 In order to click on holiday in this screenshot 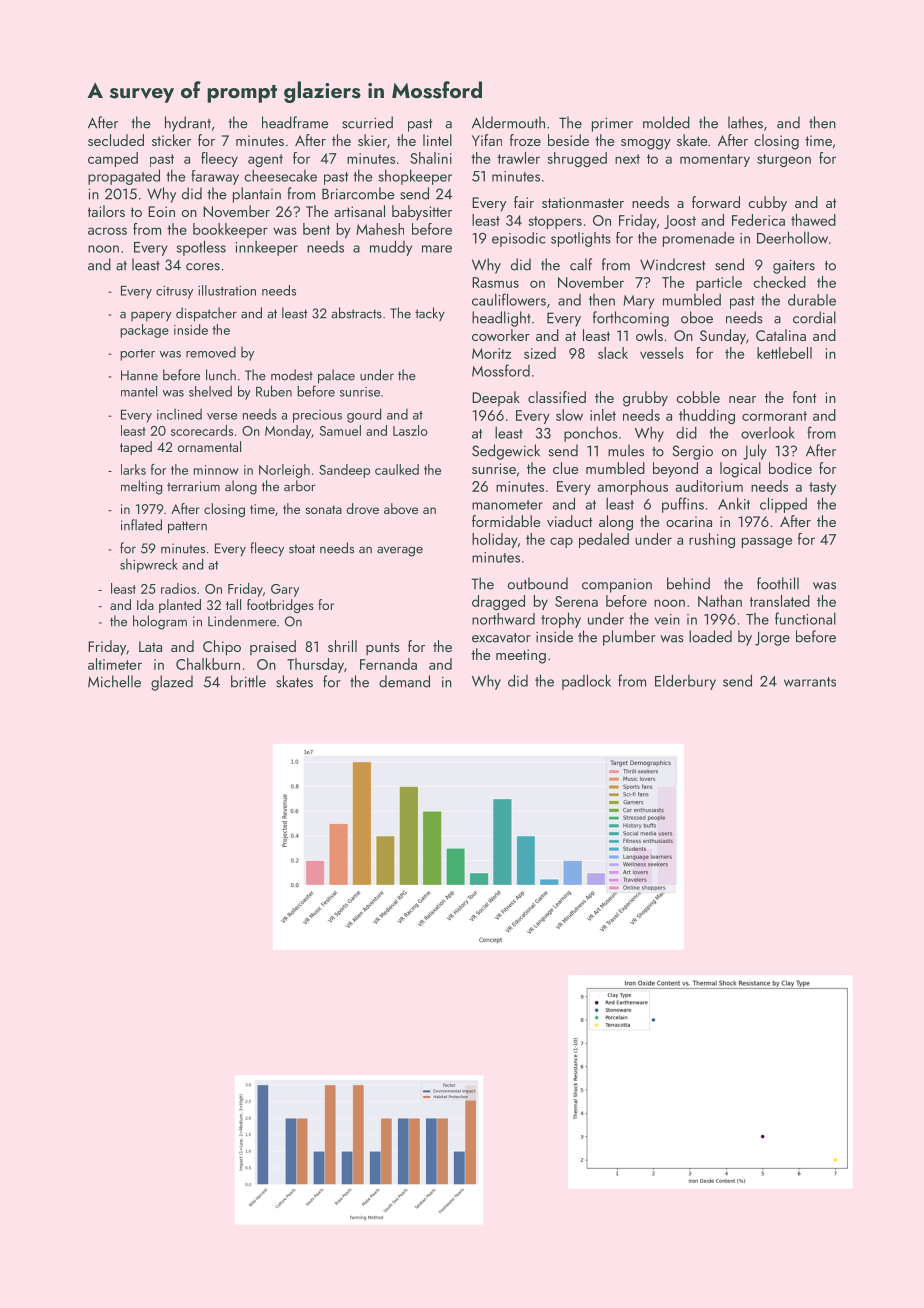, I will do `click(495, 540)`.
